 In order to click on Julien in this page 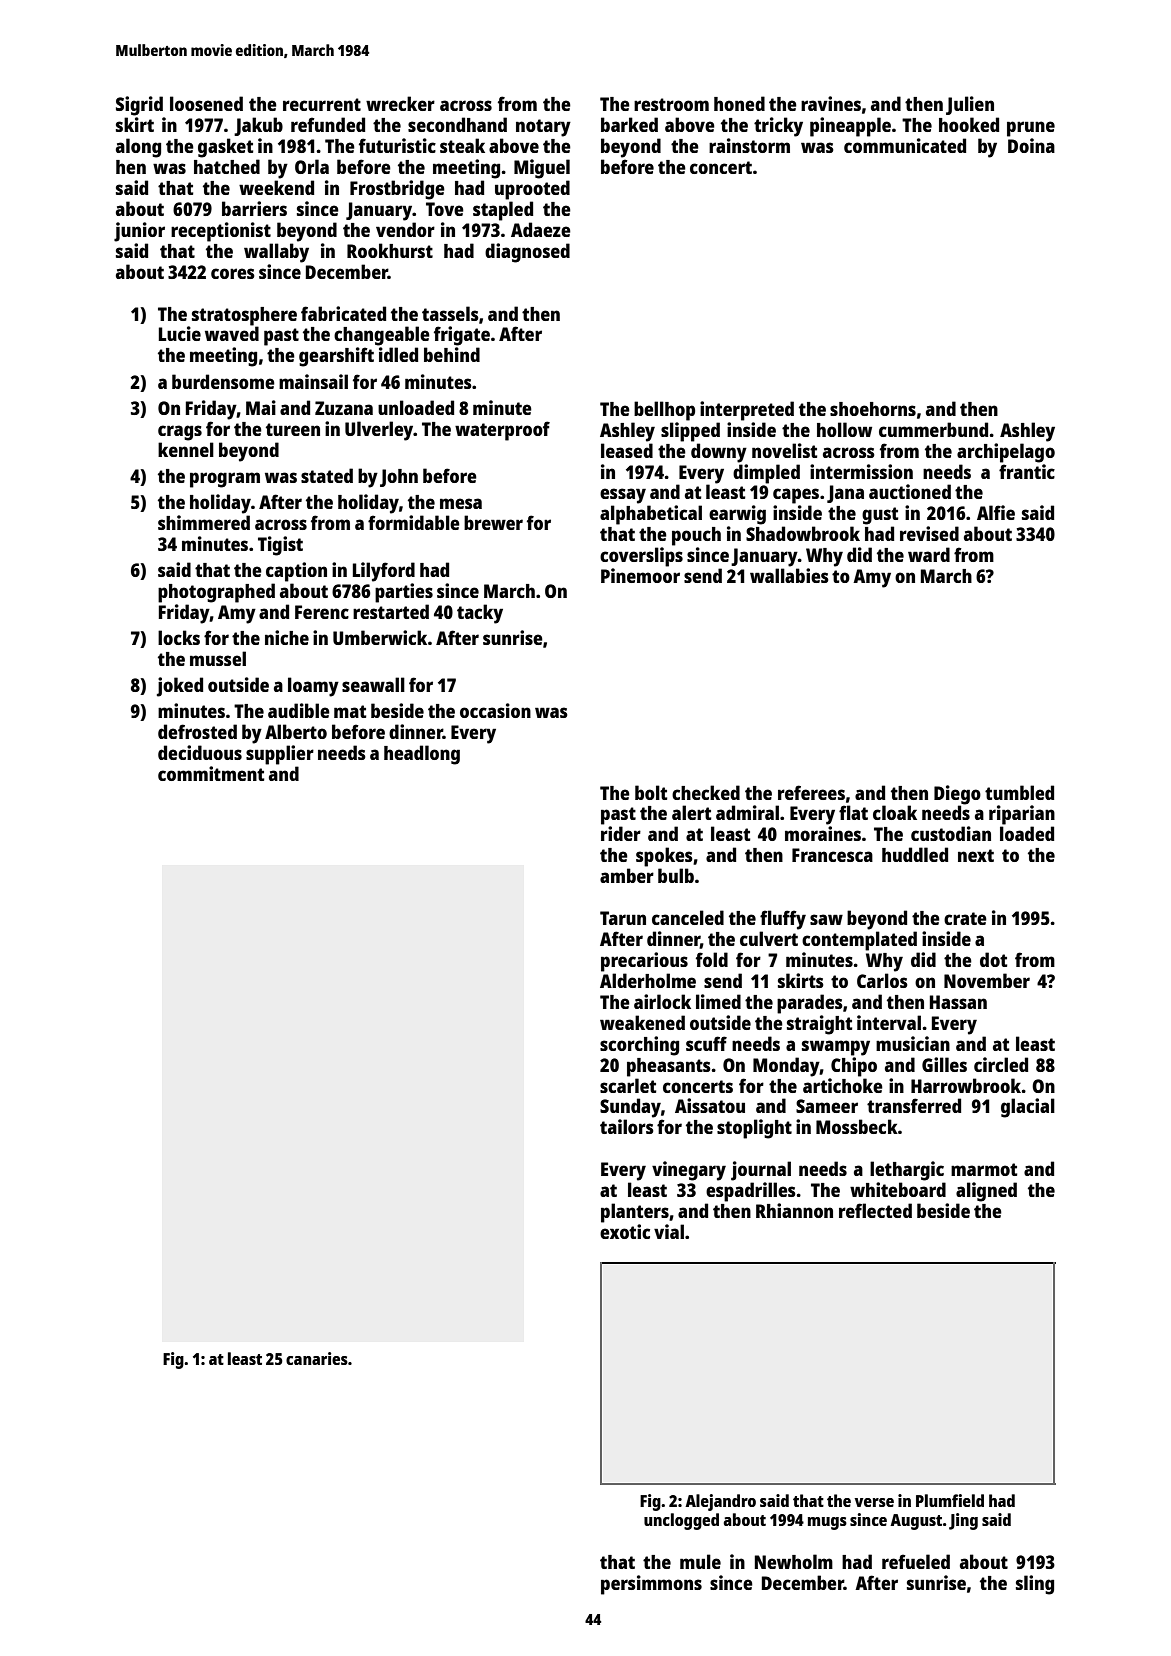, I will do `click(970, 105)`.
